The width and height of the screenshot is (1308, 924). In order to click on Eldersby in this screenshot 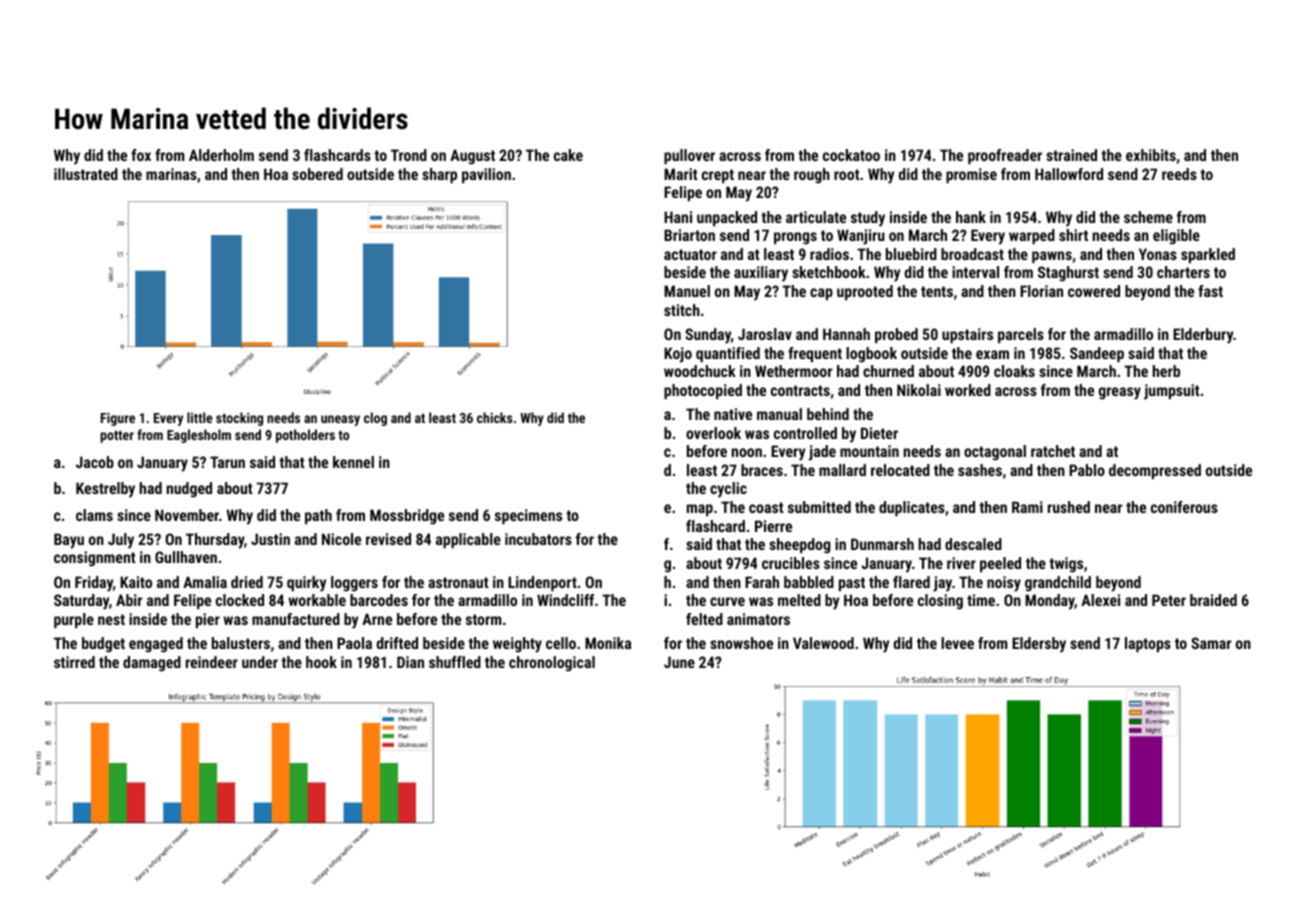, I will do `click(1039, 645)`.
